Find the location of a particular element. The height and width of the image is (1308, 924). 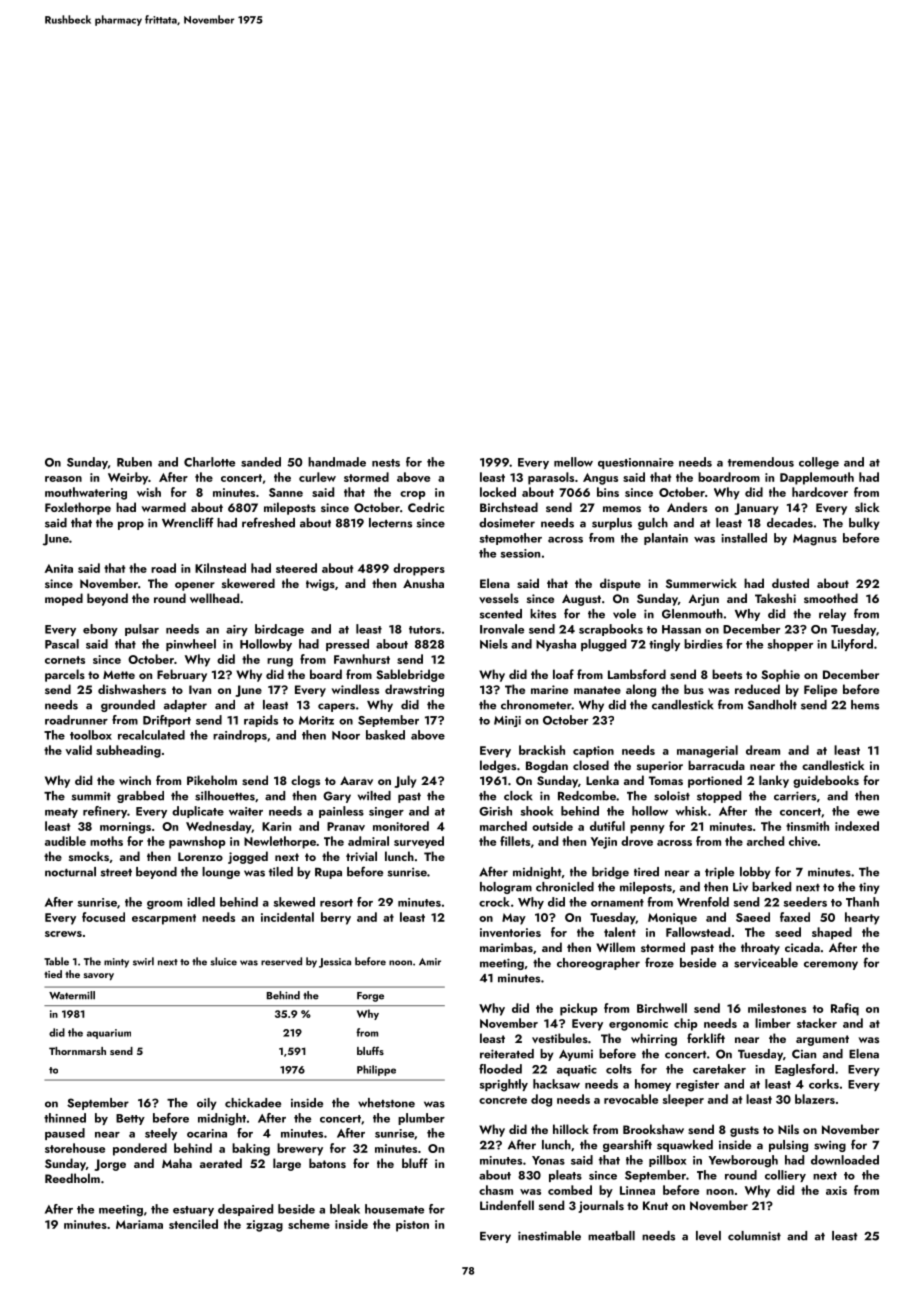

Fawnhurst is located at coordinates (362, 659).
